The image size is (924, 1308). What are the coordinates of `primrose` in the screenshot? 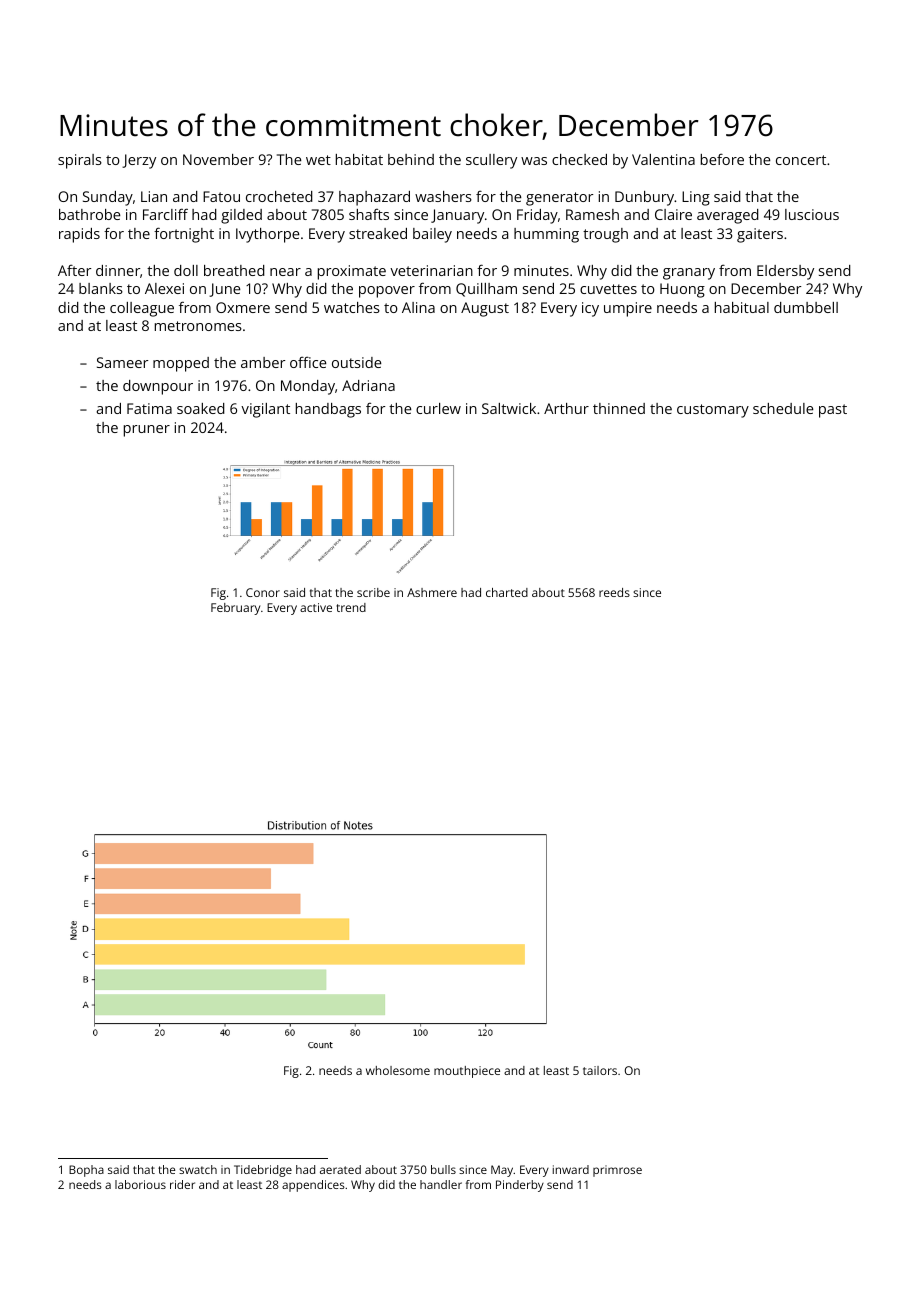 It's located at (617, 1171).
